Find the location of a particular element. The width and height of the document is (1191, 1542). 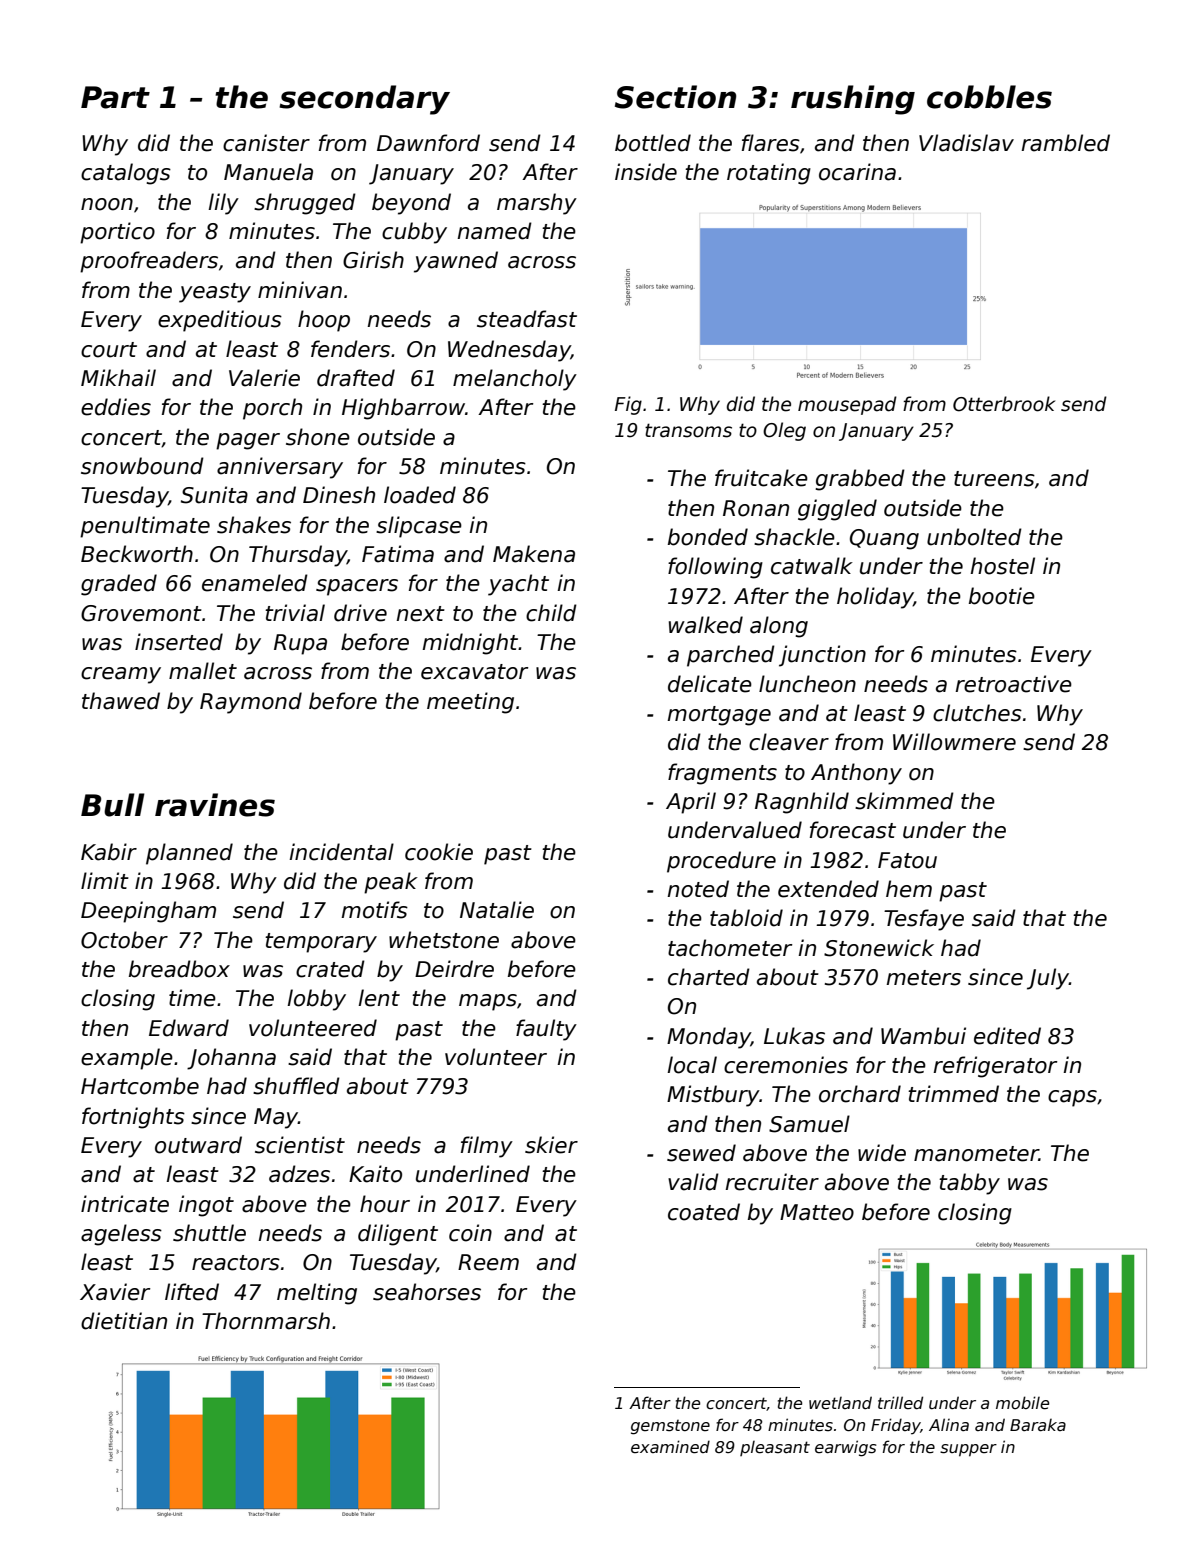

ageless is located at coordinates (121, 1235).
